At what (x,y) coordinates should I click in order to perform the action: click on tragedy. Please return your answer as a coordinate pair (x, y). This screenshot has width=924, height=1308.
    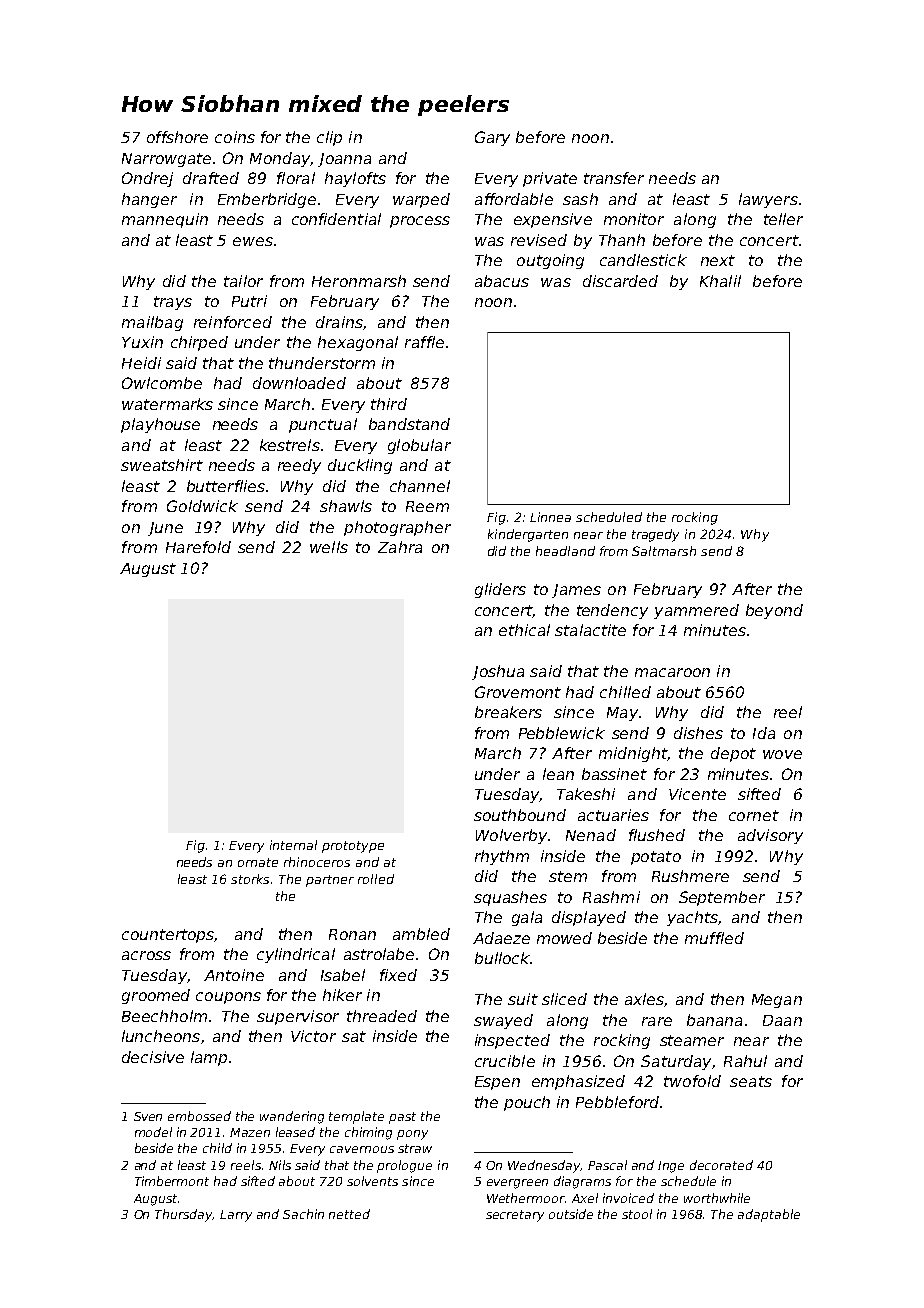
    Looking at the image, I should click on (655, 535).
